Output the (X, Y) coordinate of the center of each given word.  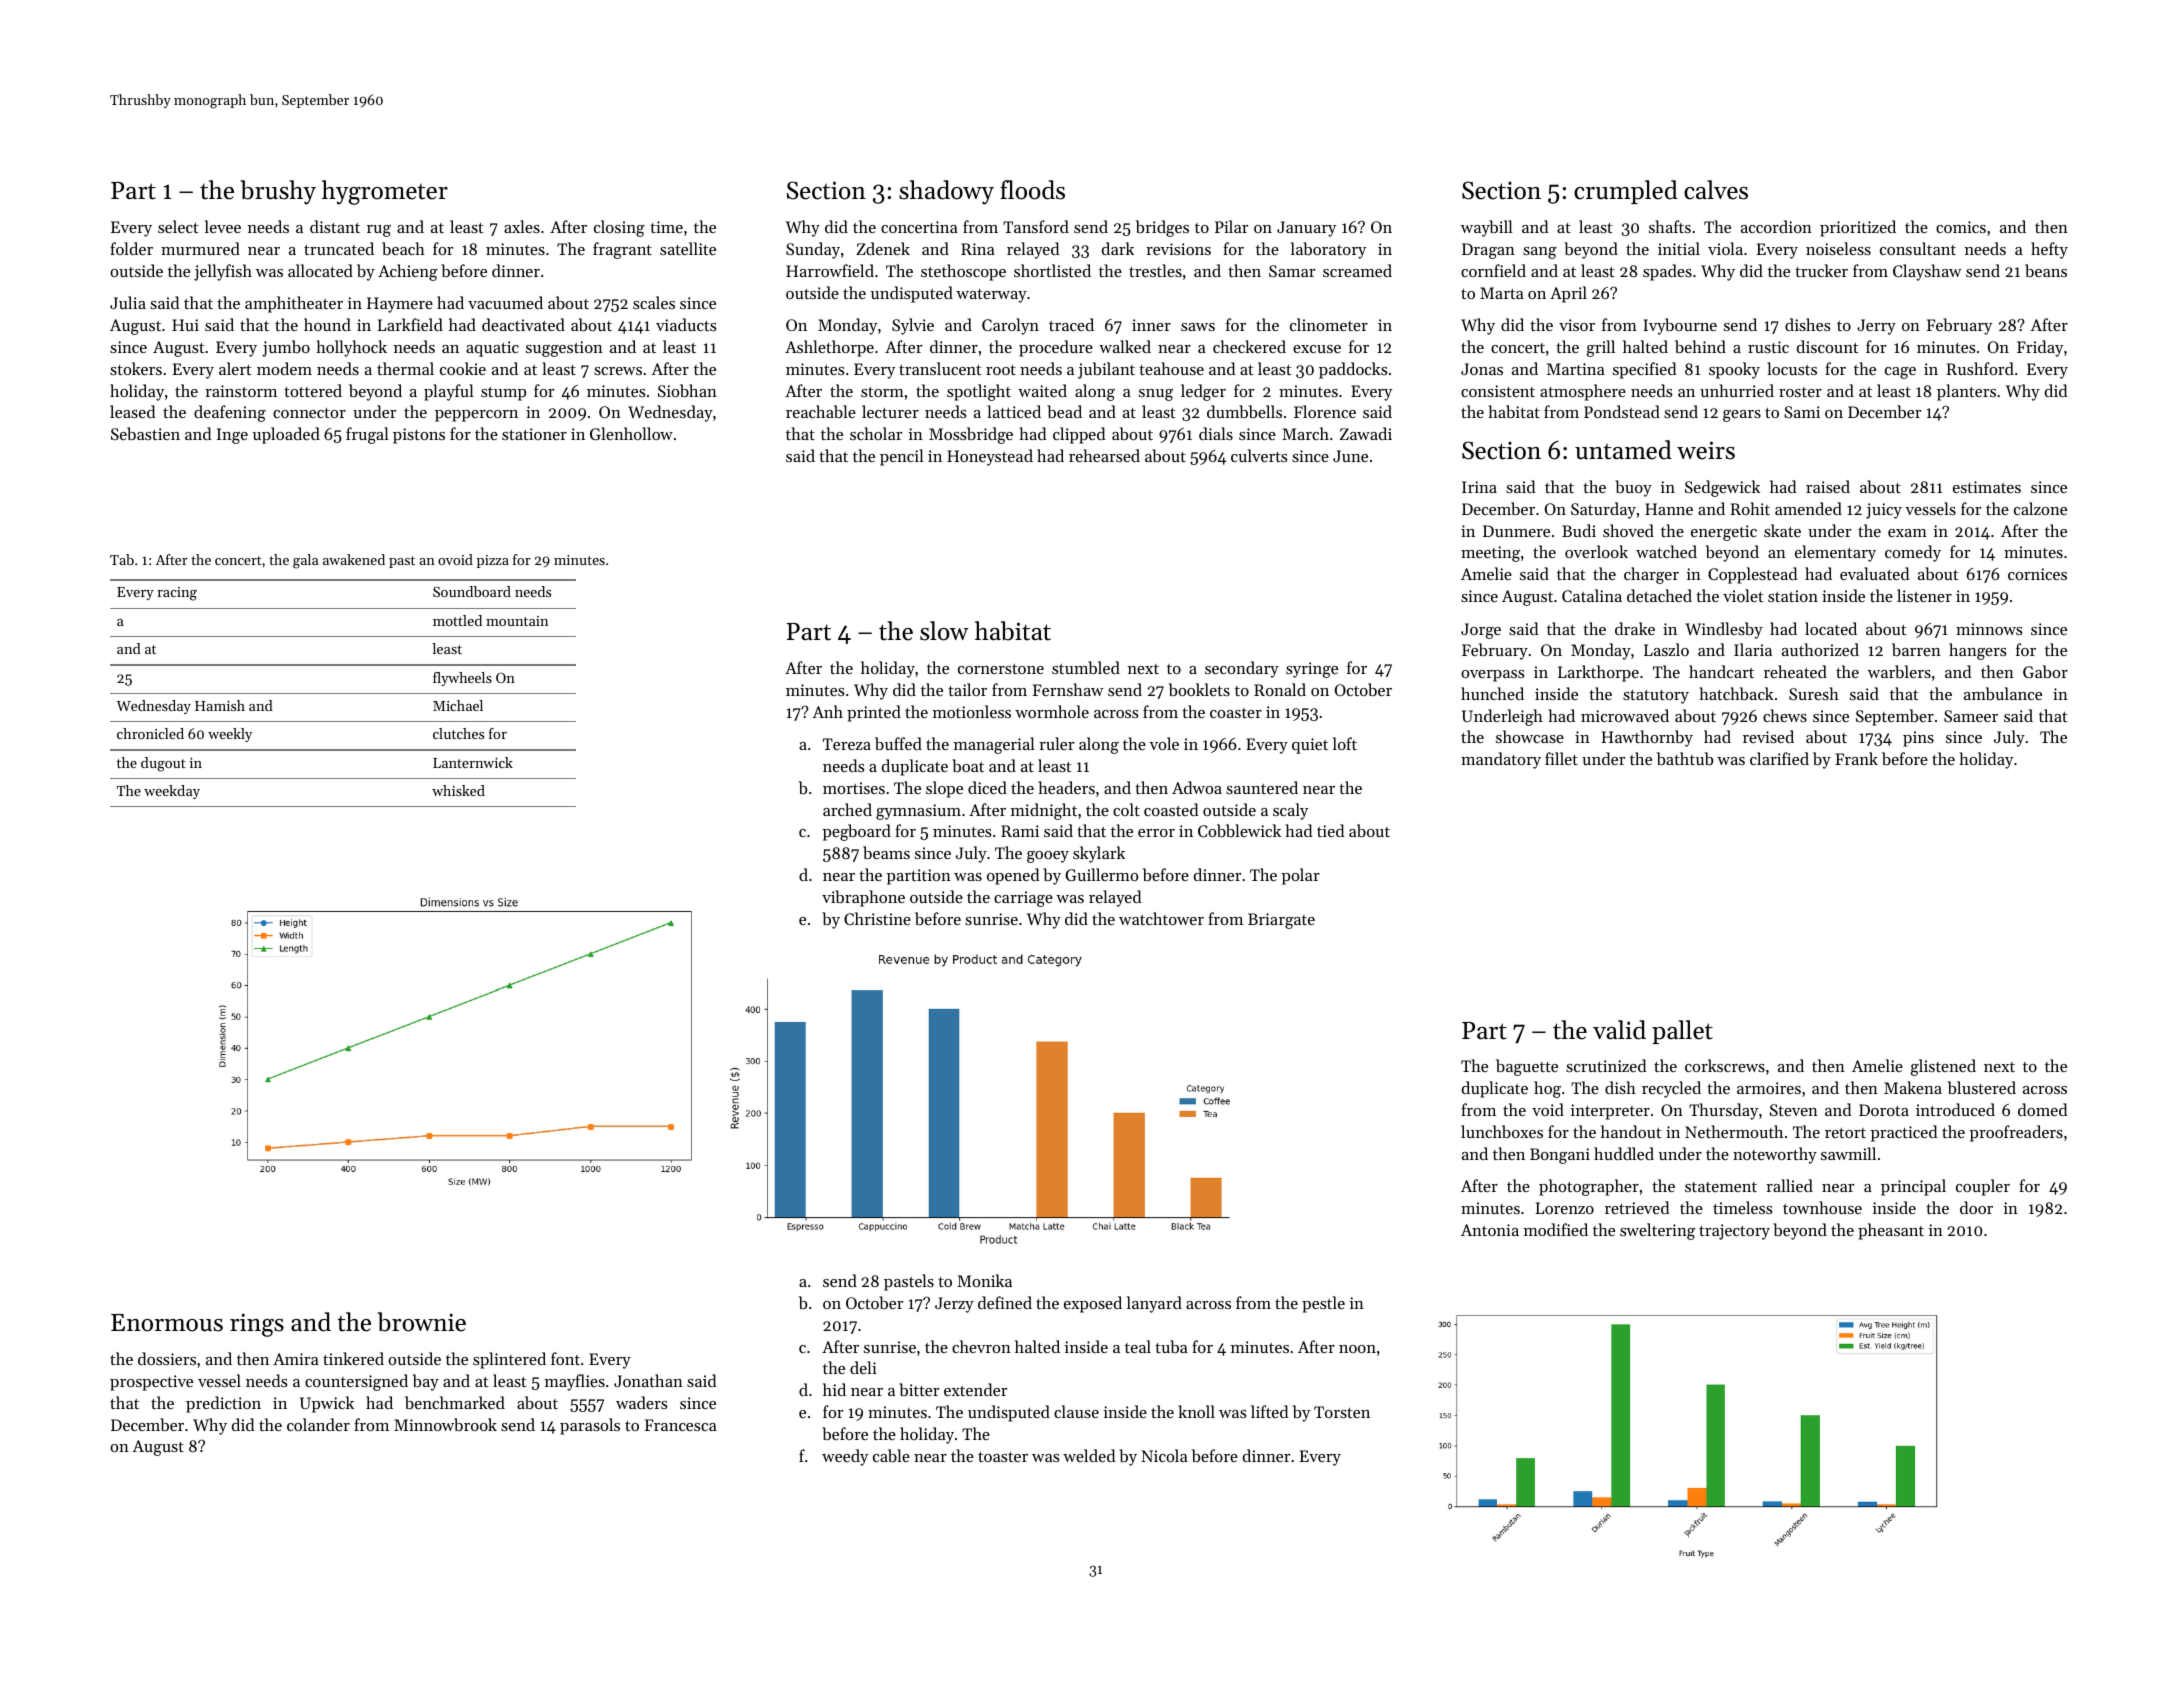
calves (1716, 190)
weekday (172, 792)
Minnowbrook (445, 1424)
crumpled (1626, 192)
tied (1330, 830)
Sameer (1971, 716)
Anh (827, 711)
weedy (845, 1457)
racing (177, 594)
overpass (1493, 676)
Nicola (1164, 1455)
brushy (278, 192)
